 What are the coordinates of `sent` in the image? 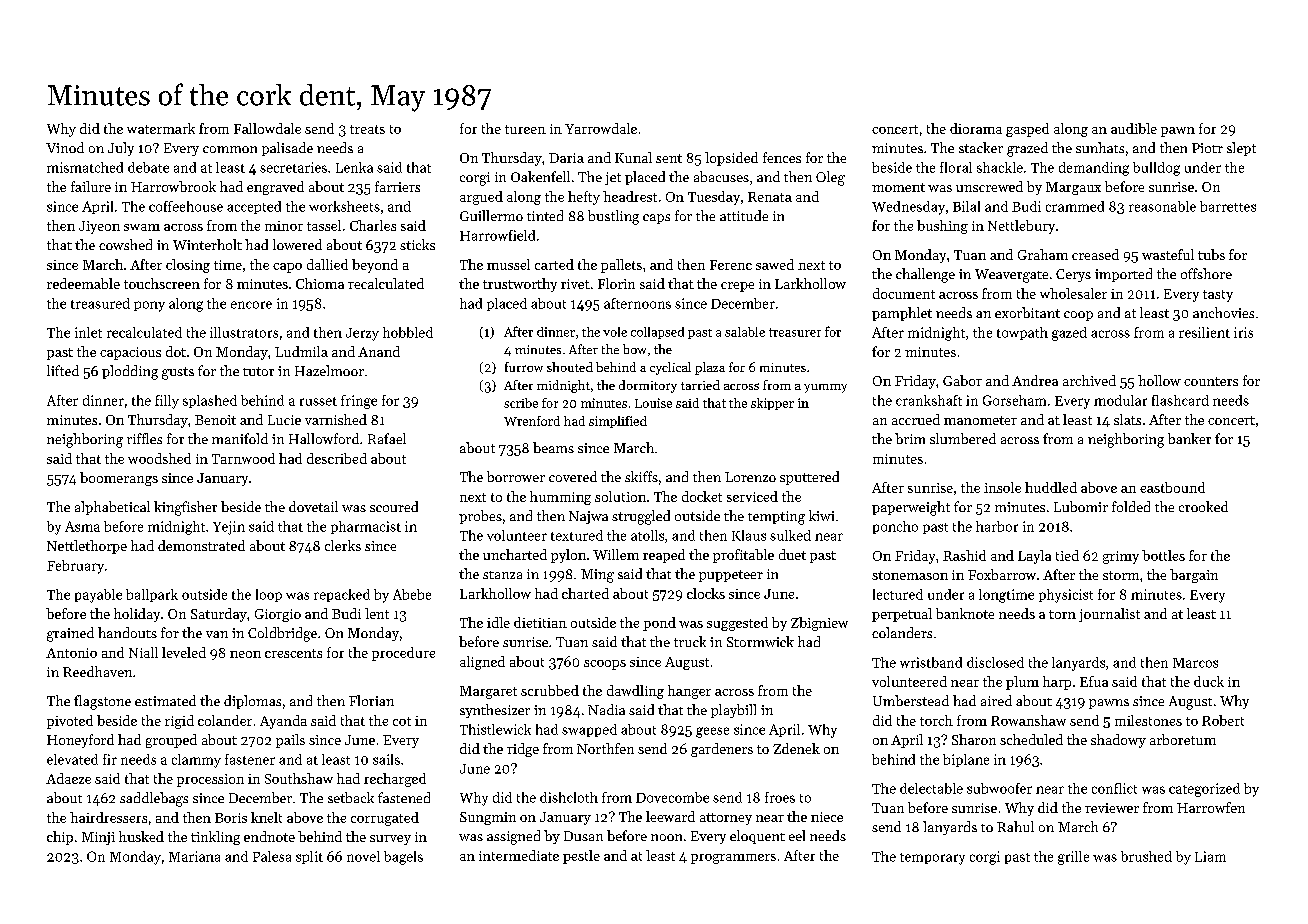 It's located at (669, 158).
